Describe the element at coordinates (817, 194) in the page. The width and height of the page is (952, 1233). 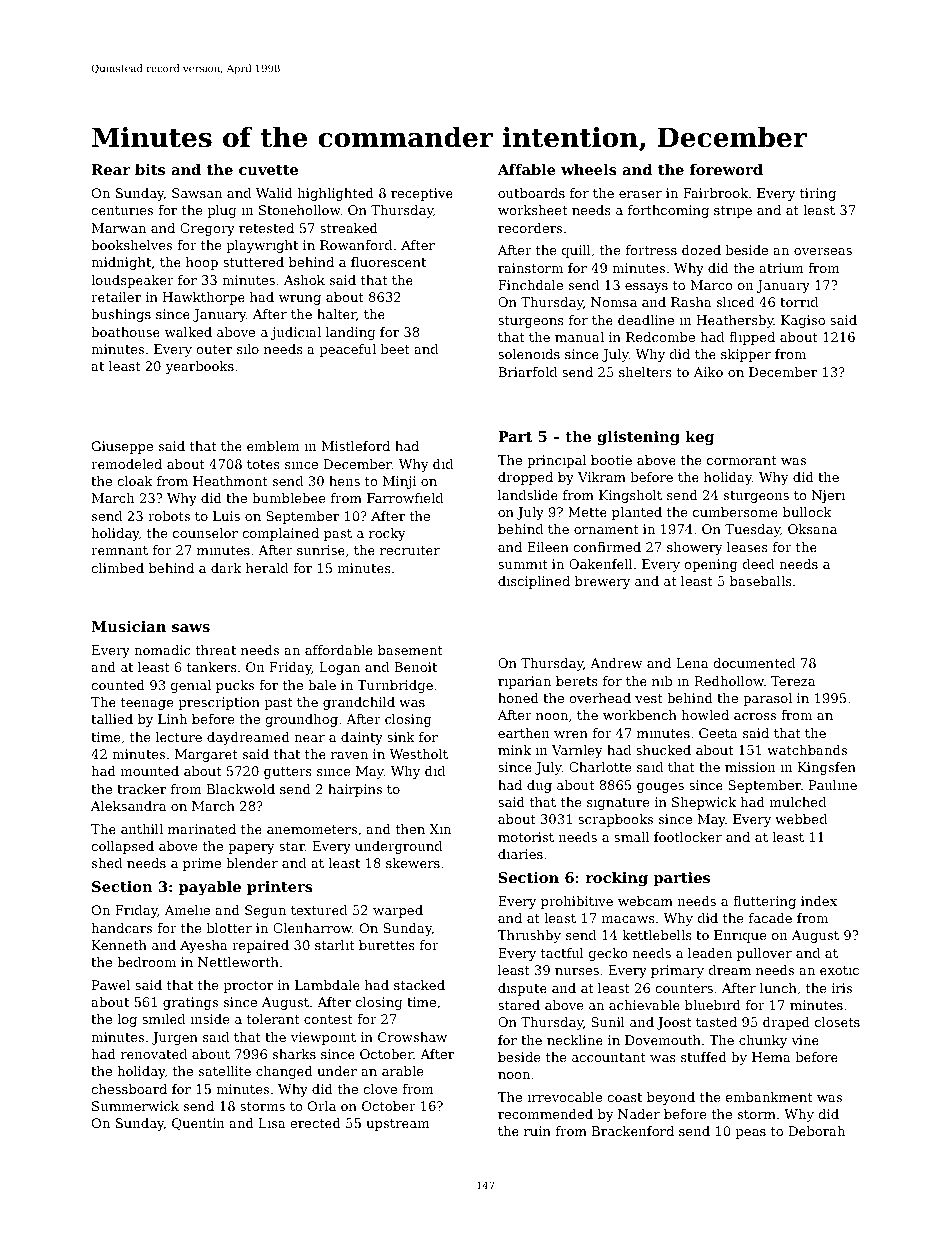
I see `tiring` at that location.
